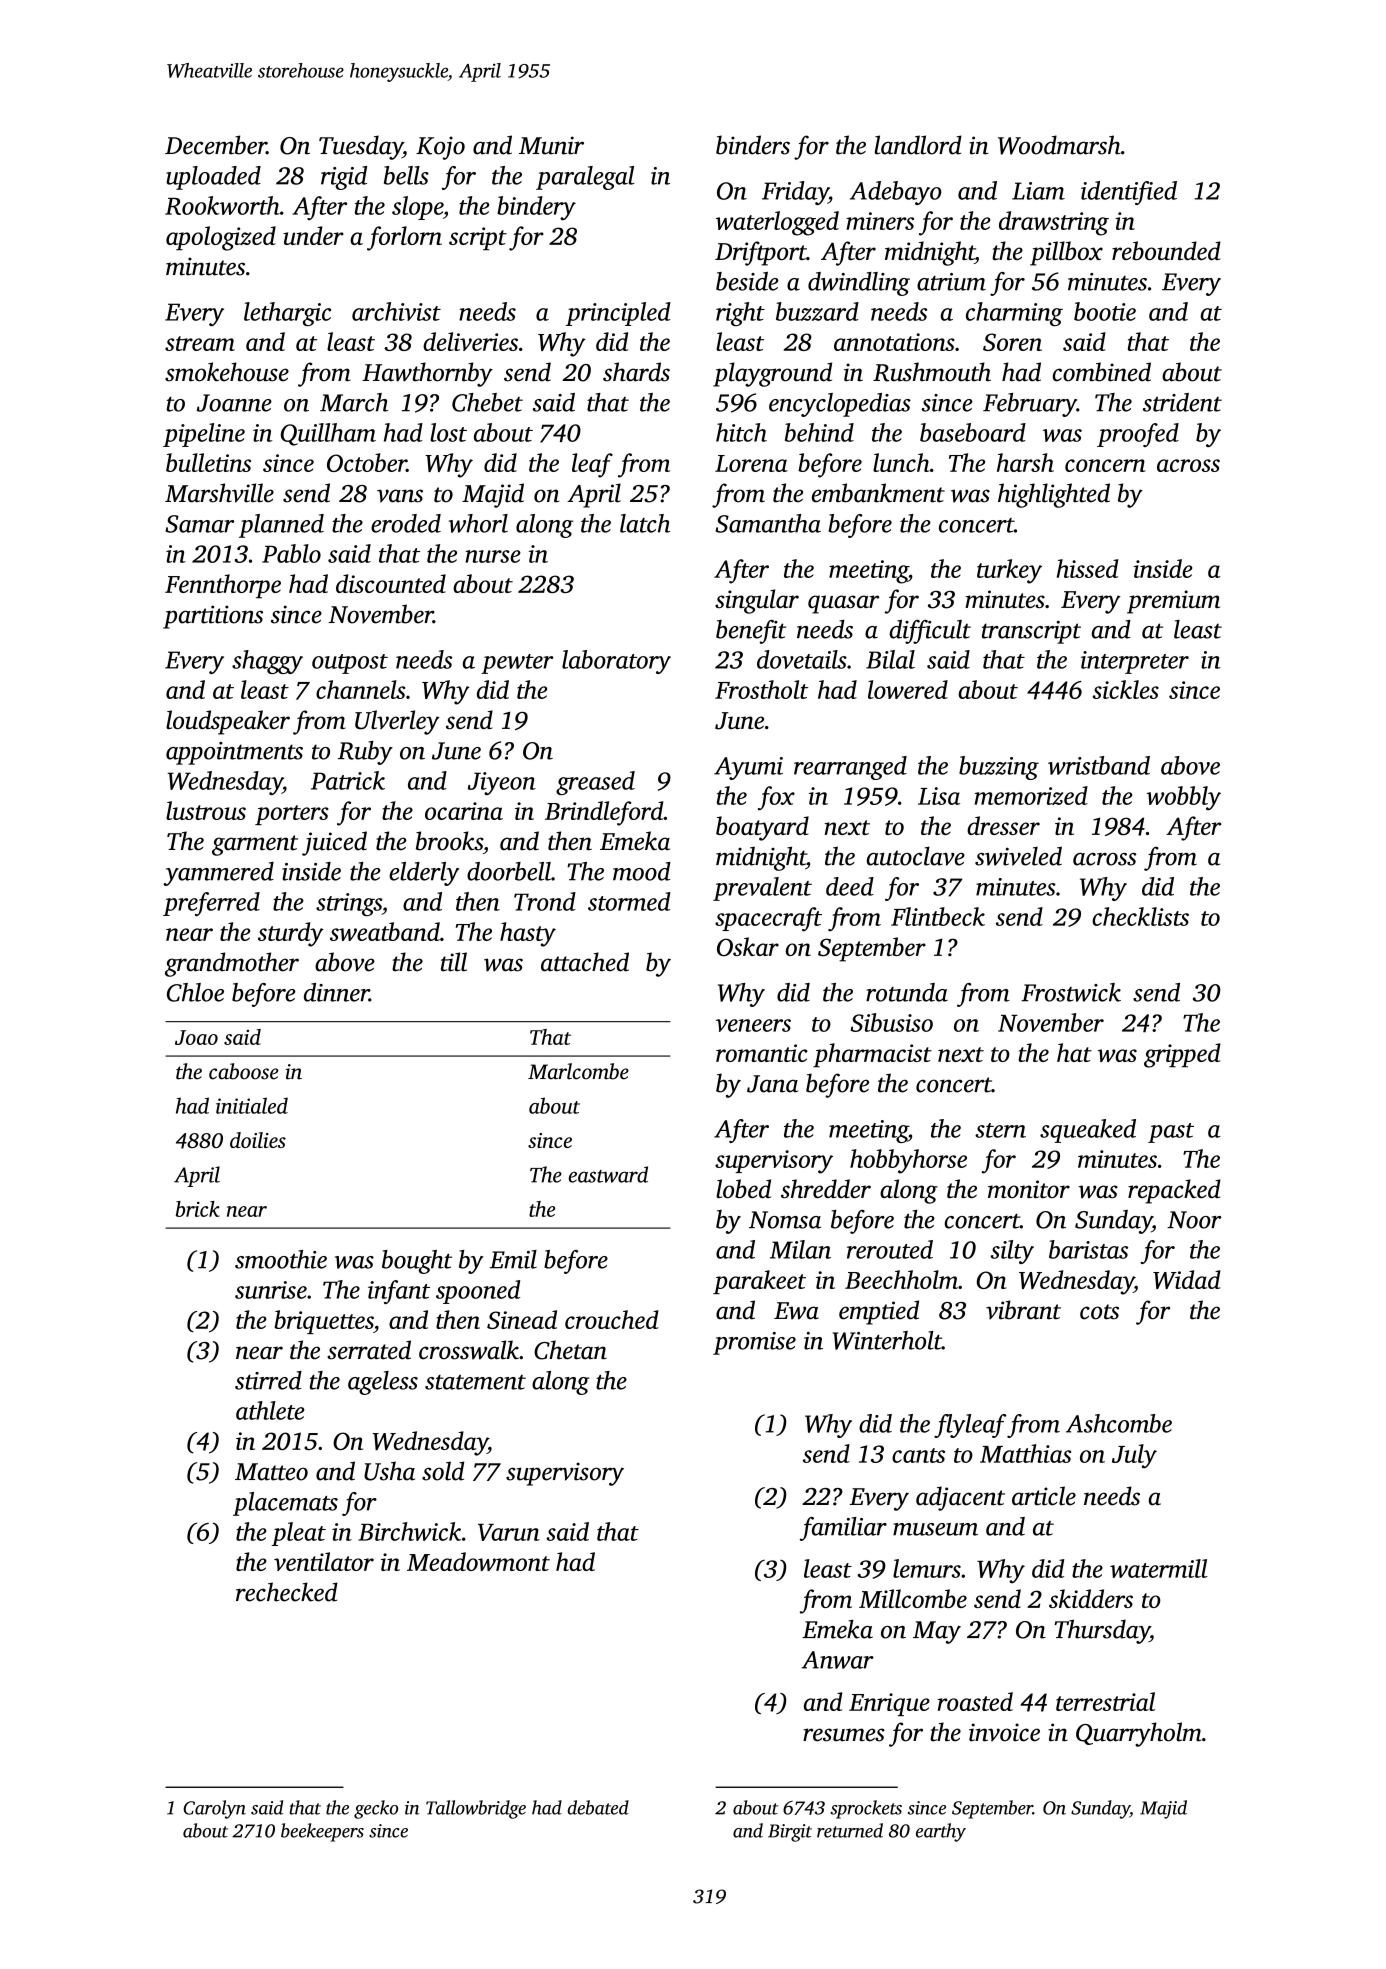 The height and width of the screenshot is (1969, 1386). I want to click on December, so click(216, 145).
